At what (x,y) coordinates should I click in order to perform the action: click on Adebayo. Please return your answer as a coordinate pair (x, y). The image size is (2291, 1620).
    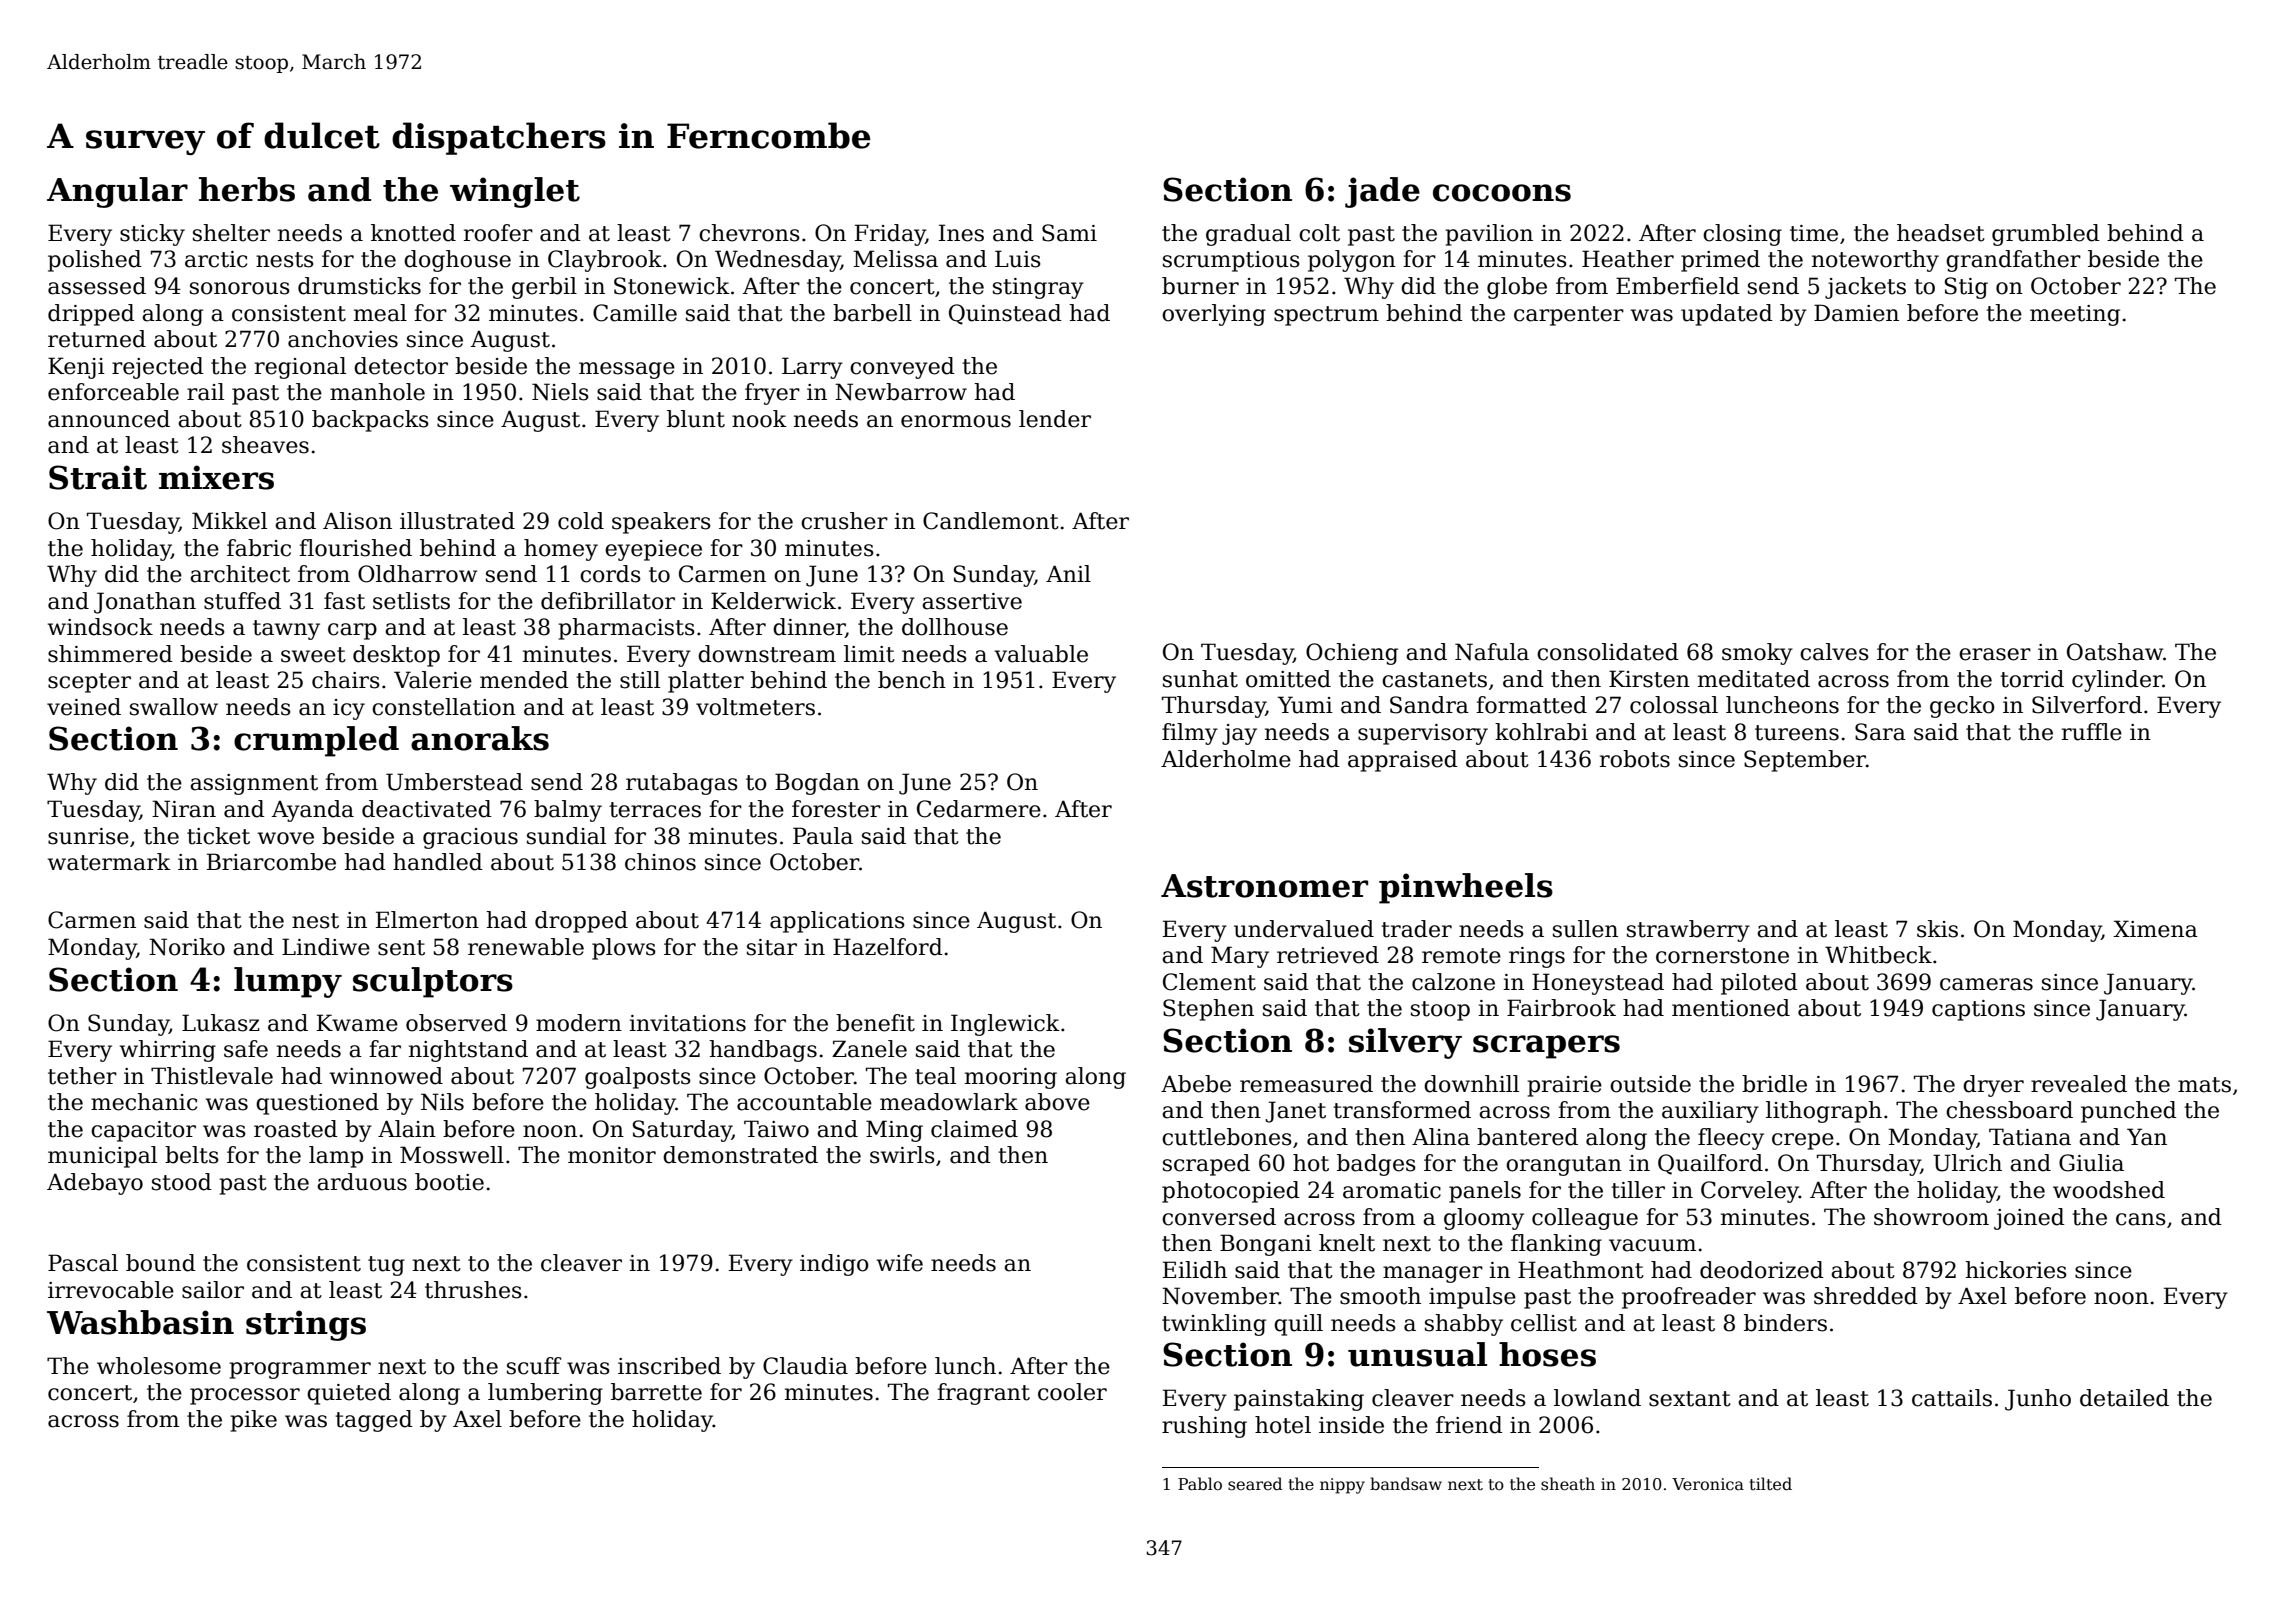
    Looking at the image, I should click on (95, 1184).
